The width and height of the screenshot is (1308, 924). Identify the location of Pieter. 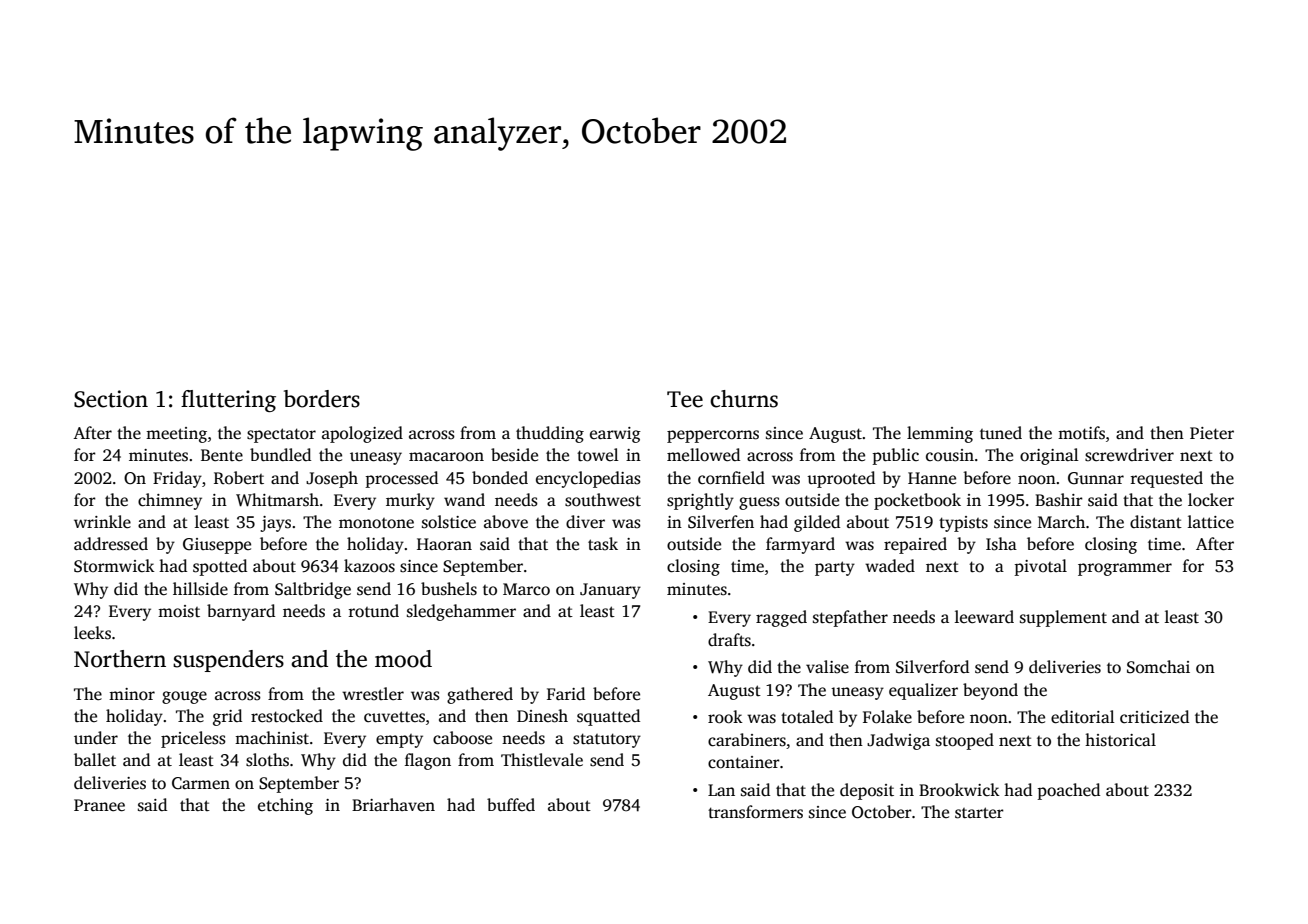
(1212, 433).
